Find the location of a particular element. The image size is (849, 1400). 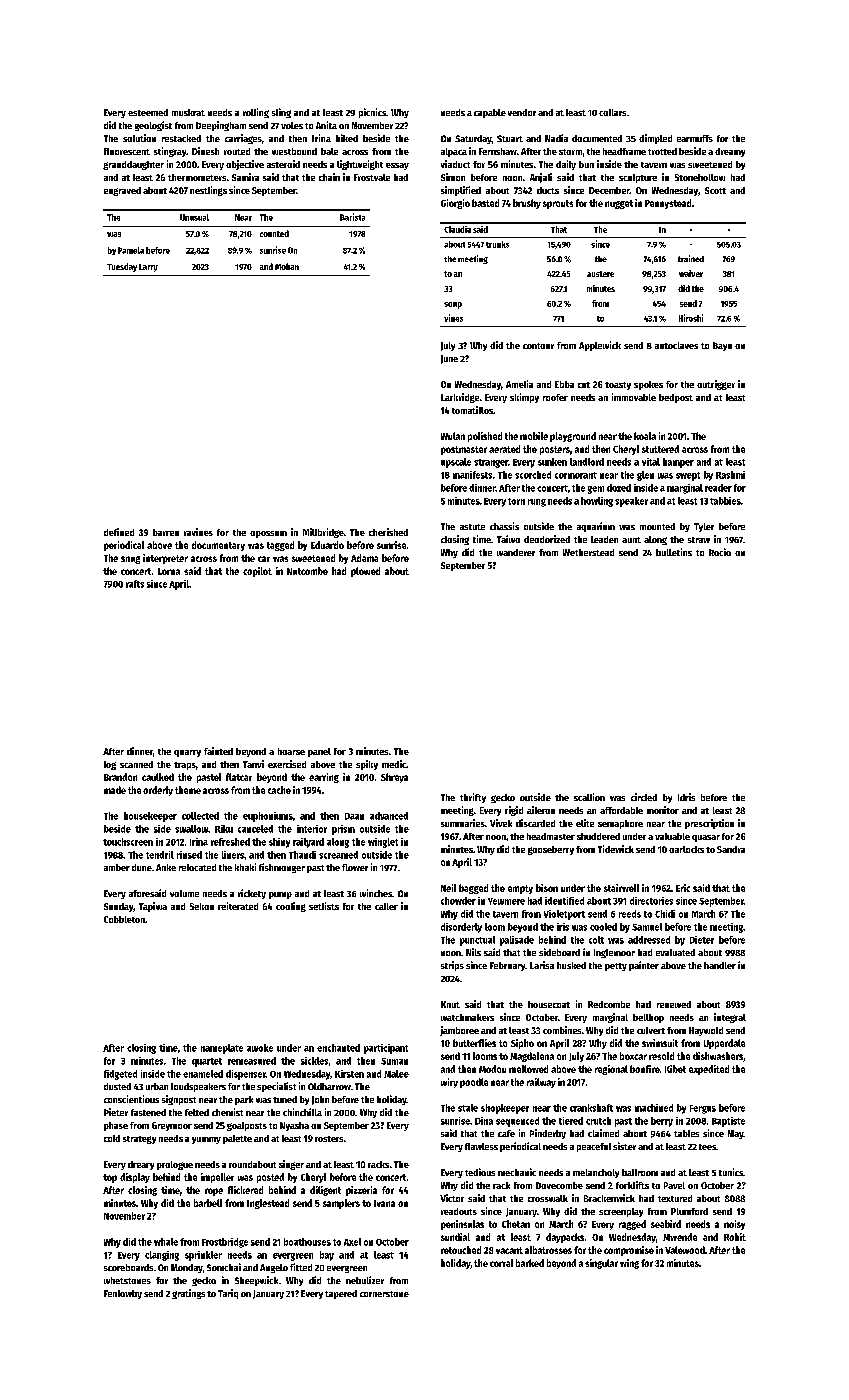

landlord is located at coordinates (587, 462).
